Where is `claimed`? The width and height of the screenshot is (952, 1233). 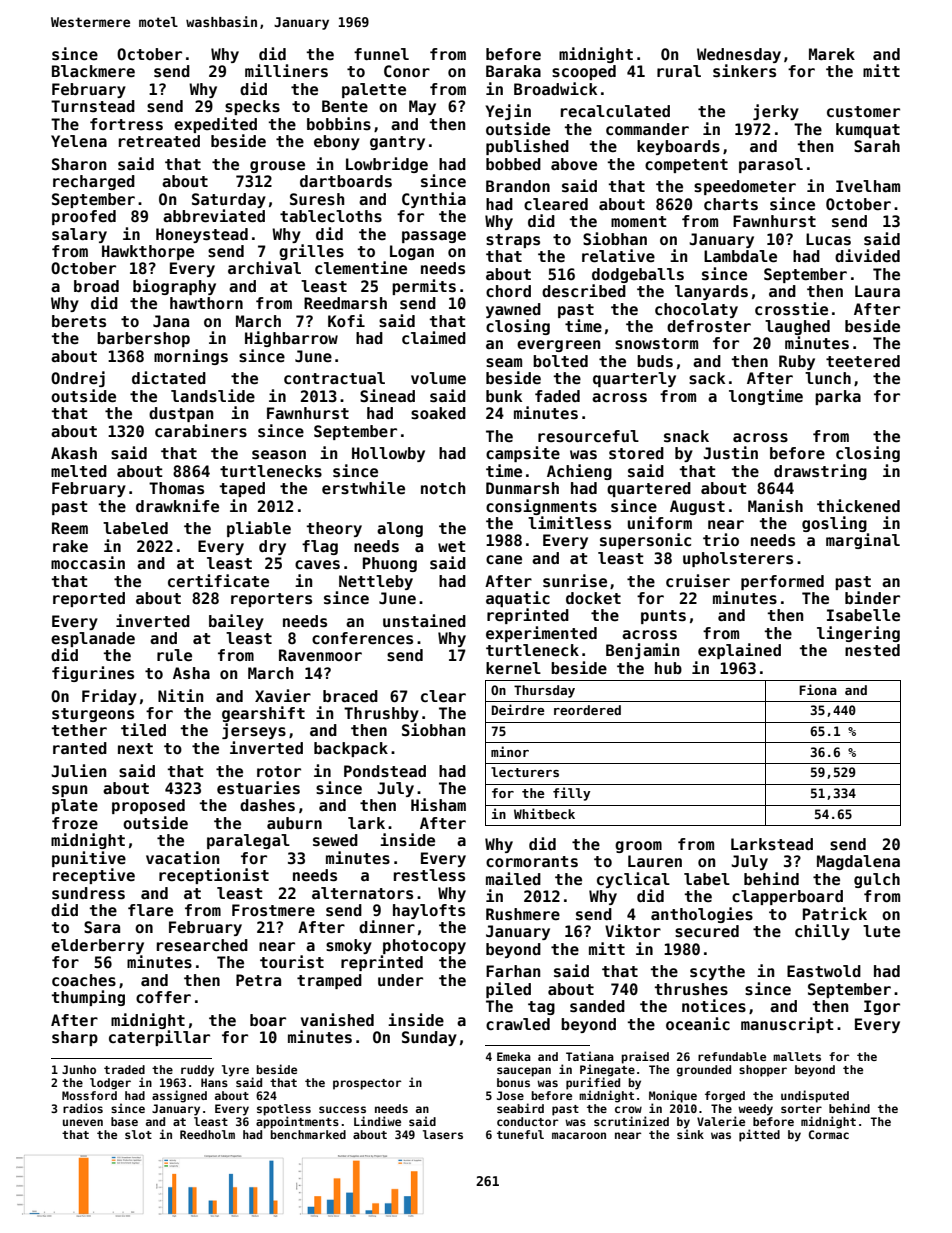
claimed is located at coordinates (434, 338).
